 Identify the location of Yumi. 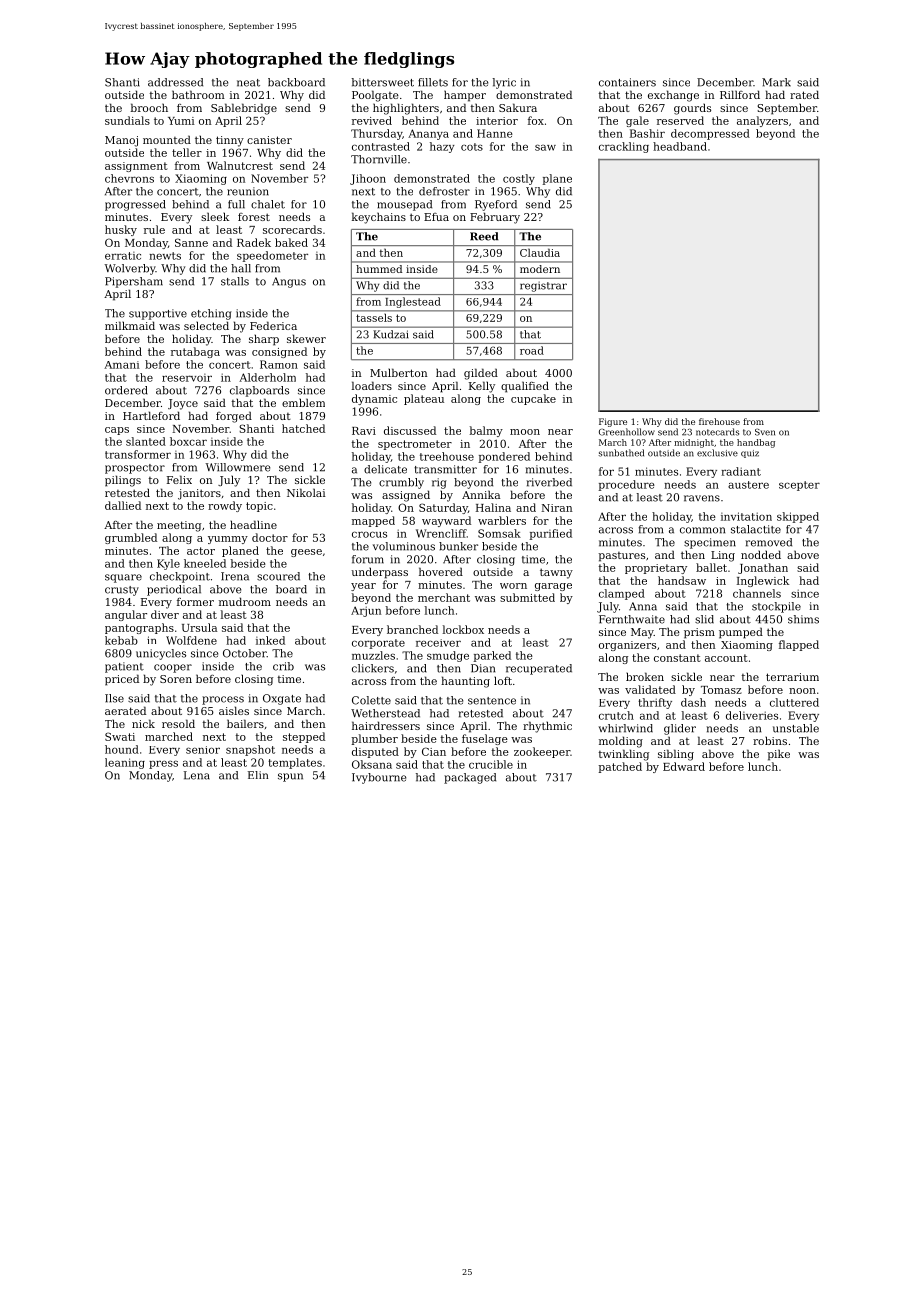
(181, 121).
